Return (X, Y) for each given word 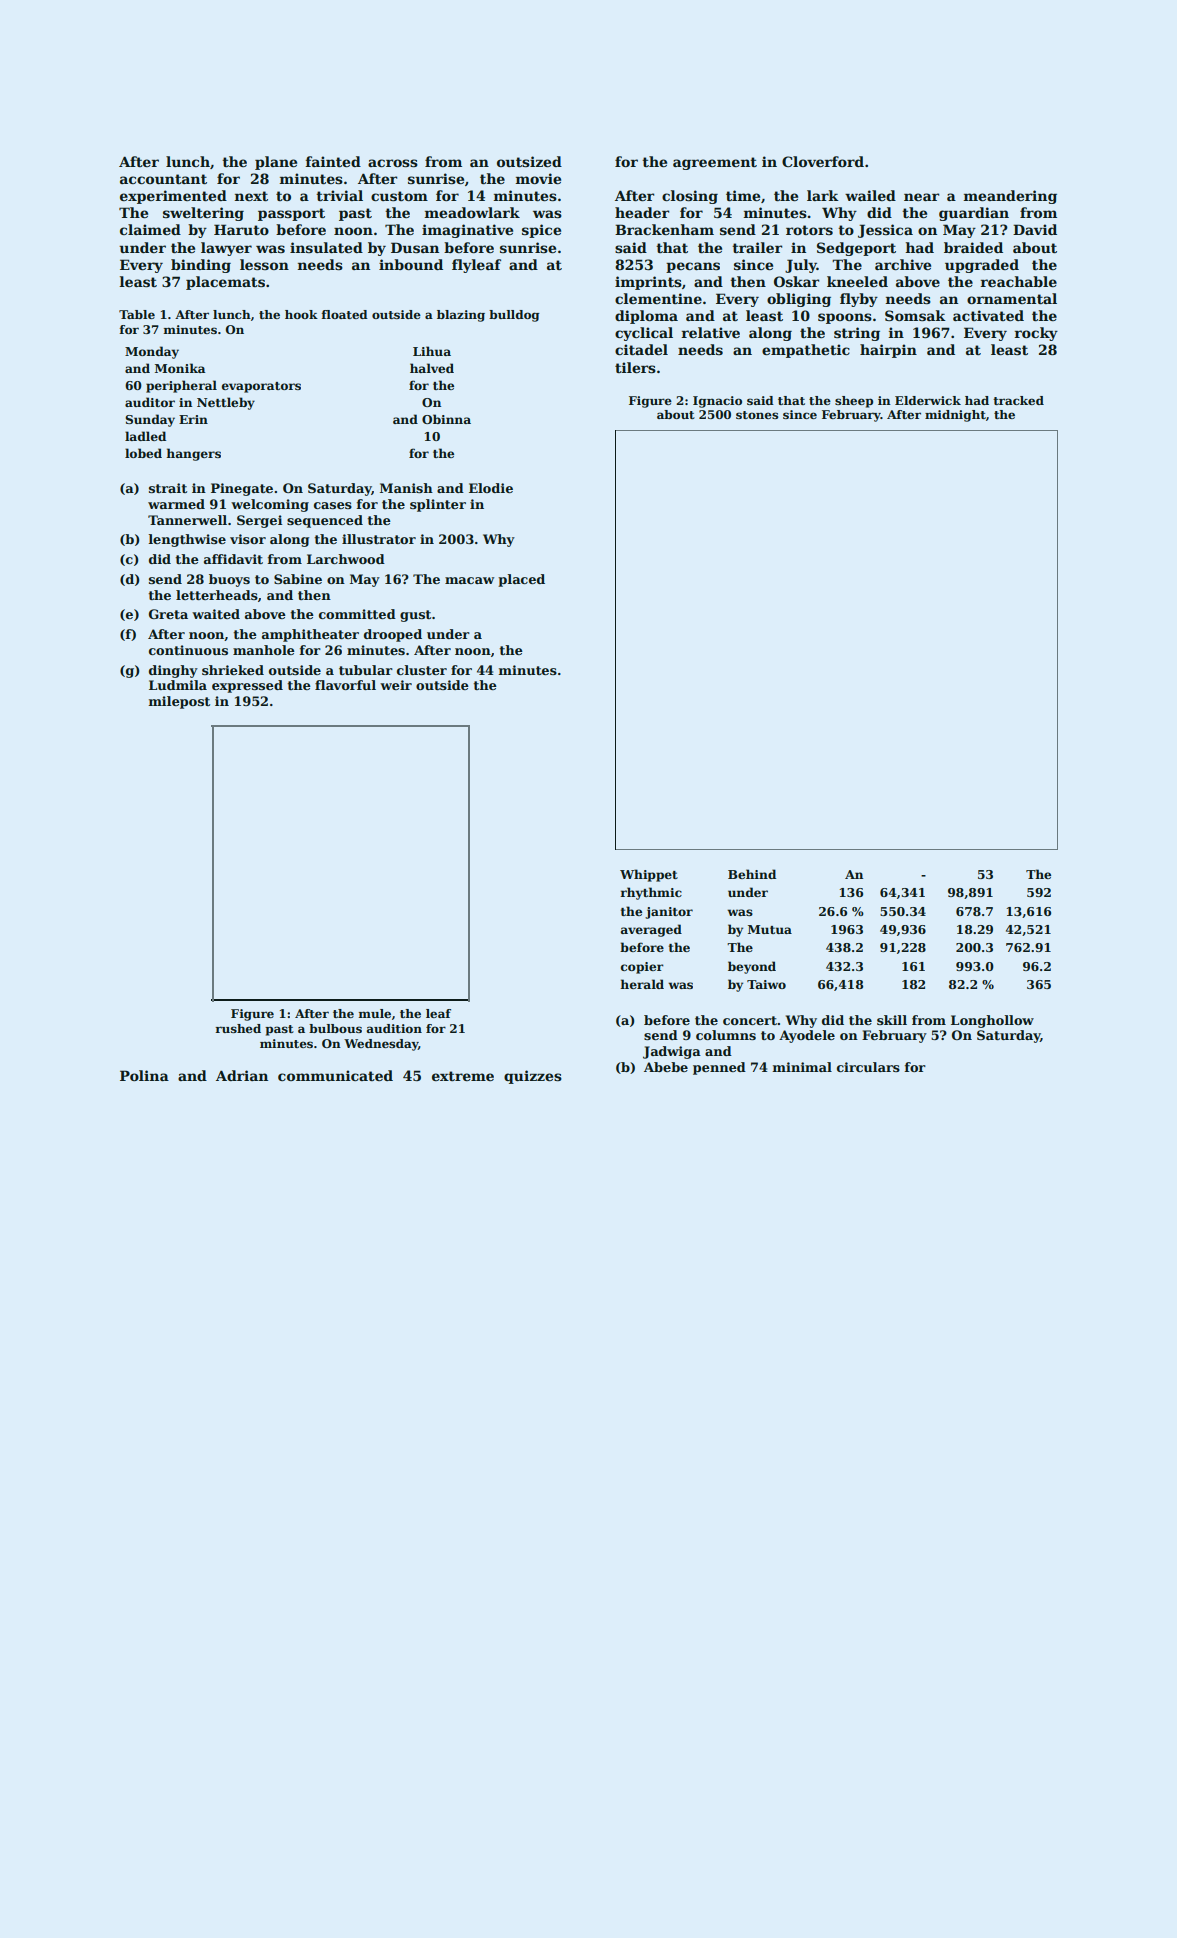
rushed (238, 1028)
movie (538, 178)
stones (757, 415)
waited (216, 614)
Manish (406, 488)
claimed (150, 229)
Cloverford (823, 161)
